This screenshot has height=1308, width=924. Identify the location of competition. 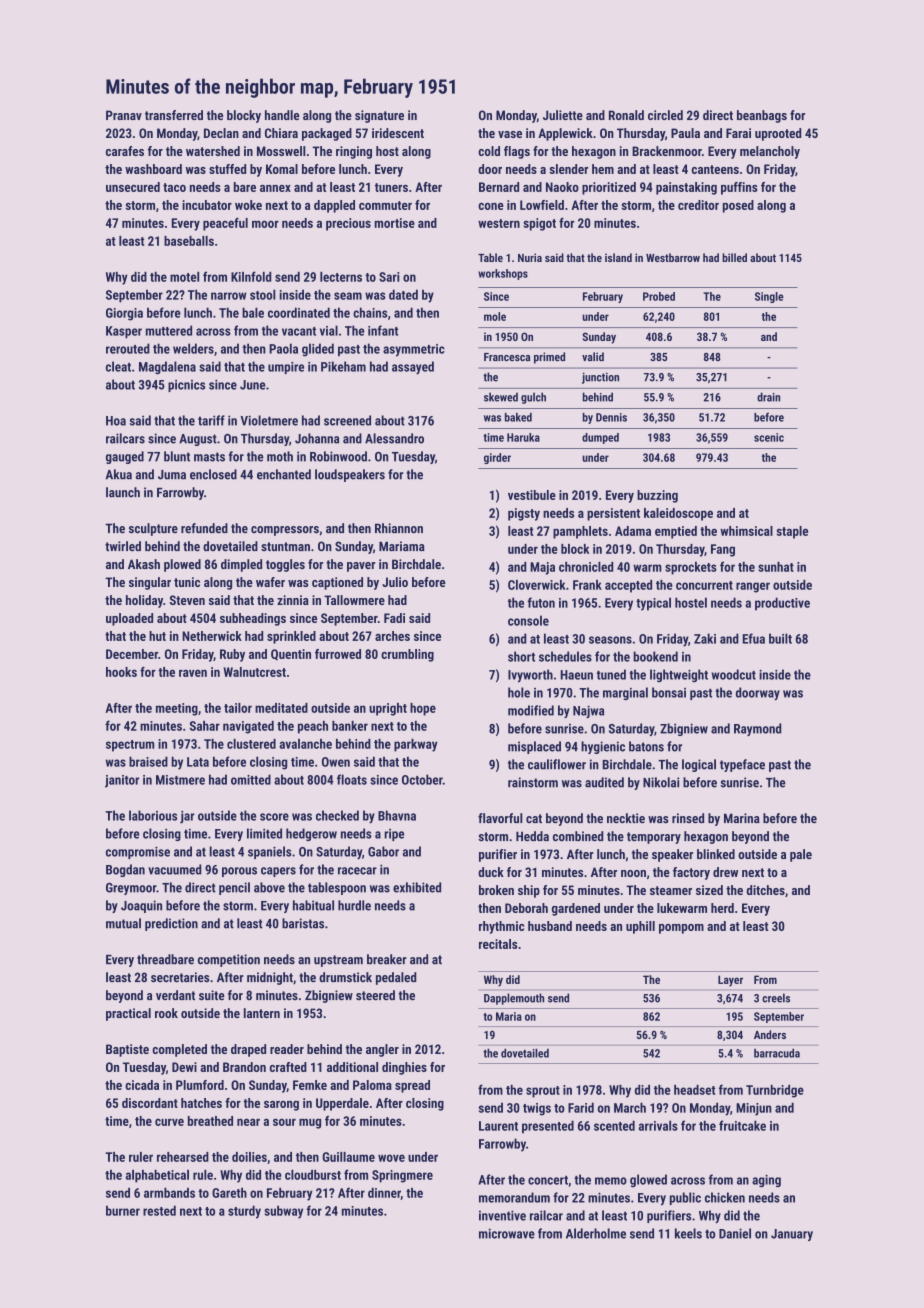
(229, 960).
